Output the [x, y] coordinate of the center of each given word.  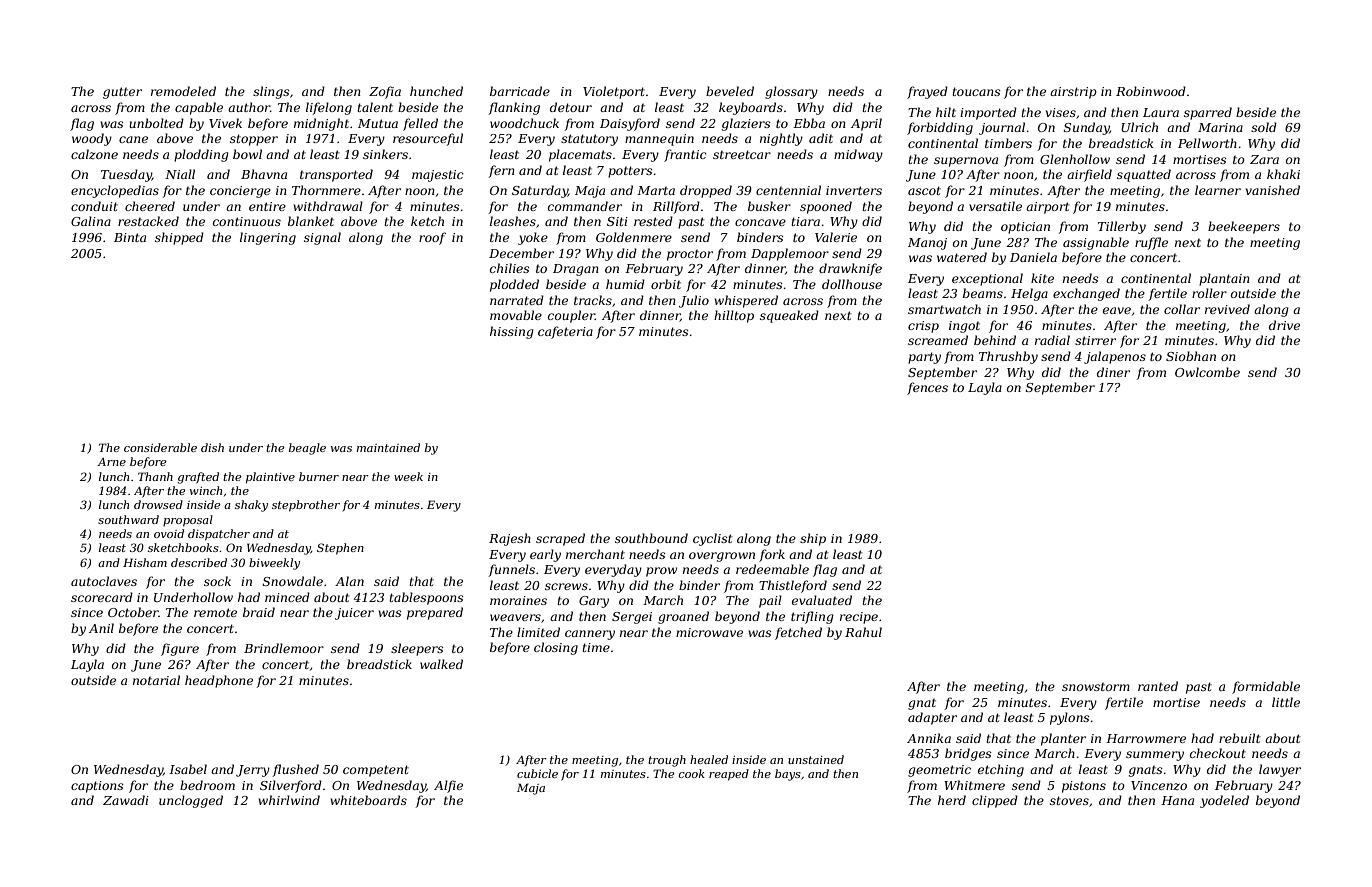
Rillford [676, 207]
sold [1264, 127]
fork [772, 555]
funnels [512, 570]
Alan [349, 581]
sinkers [385, 154]
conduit [94, 206]
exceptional [987, 279]
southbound [651, 538]
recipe [859, 618]
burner [319, 476]
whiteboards [369, 800]
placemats [580, 155]
